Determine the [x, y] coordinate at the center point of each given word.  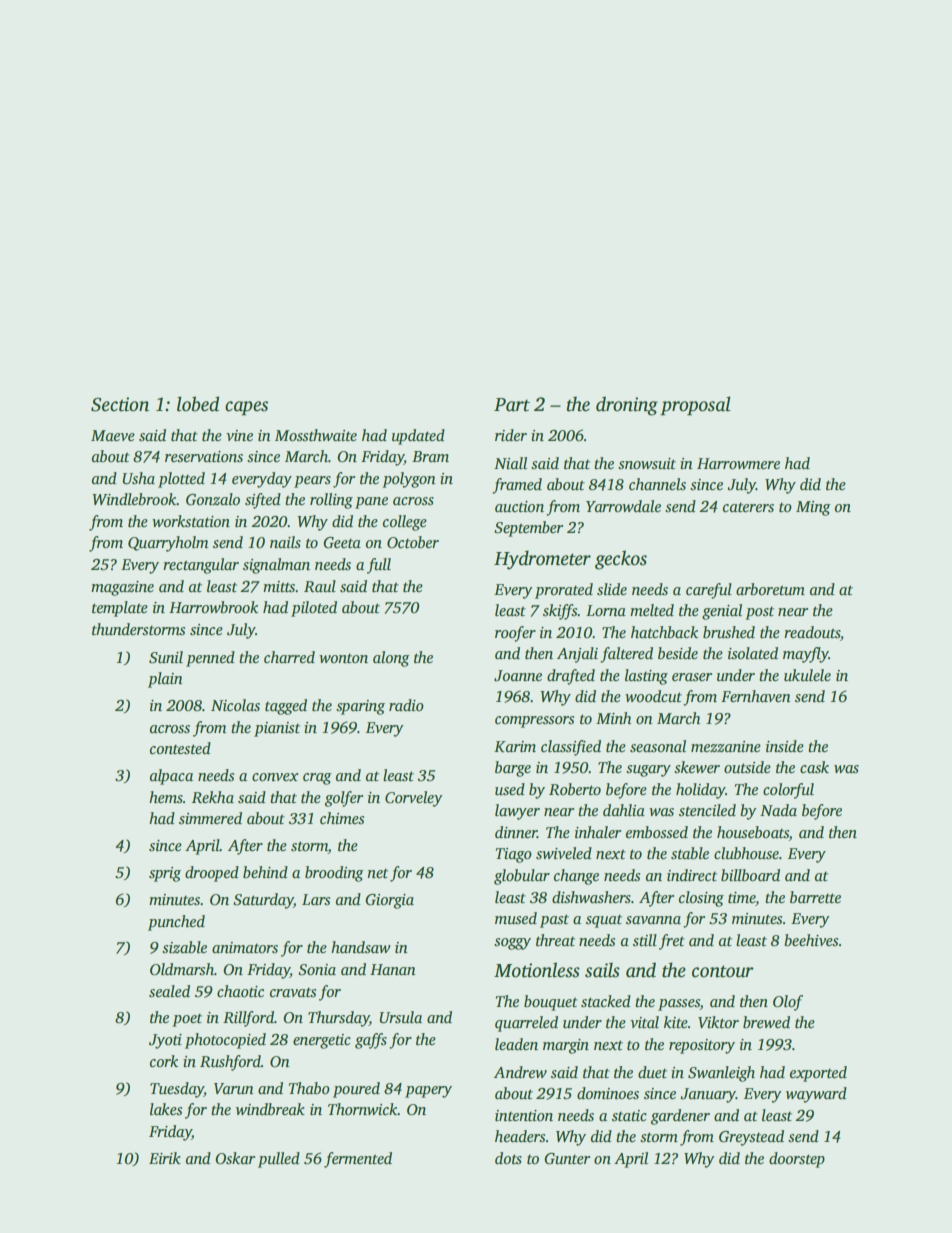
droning [627, 406]
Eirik [165, 1158]
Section [120, 404]
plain [165, 680]
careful [709, 591]
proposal [695, 406]
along [391, 659]
